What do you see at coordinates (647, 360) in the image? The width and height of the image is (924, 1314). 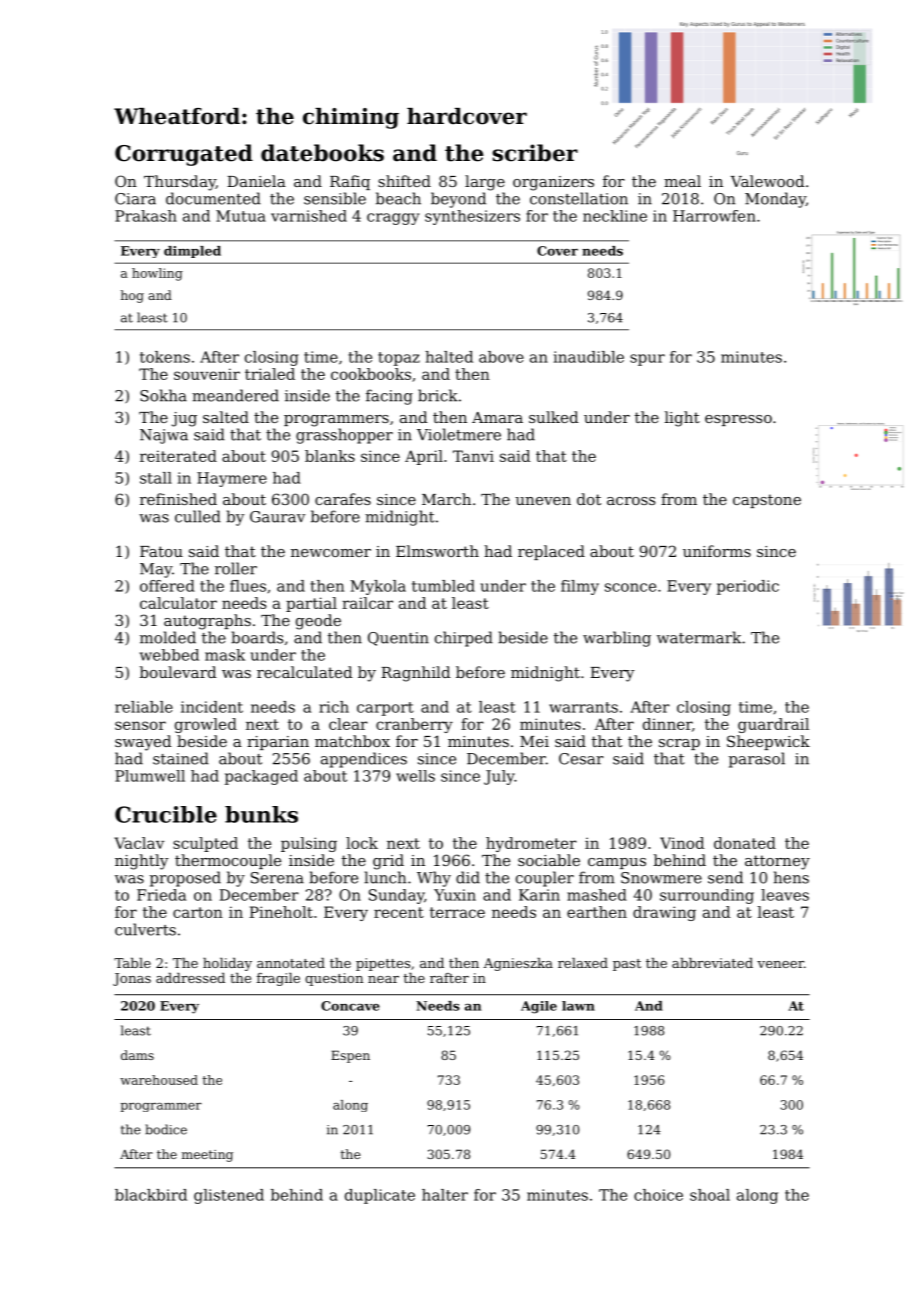 I see `spur` at bounding box center [647, 360].
